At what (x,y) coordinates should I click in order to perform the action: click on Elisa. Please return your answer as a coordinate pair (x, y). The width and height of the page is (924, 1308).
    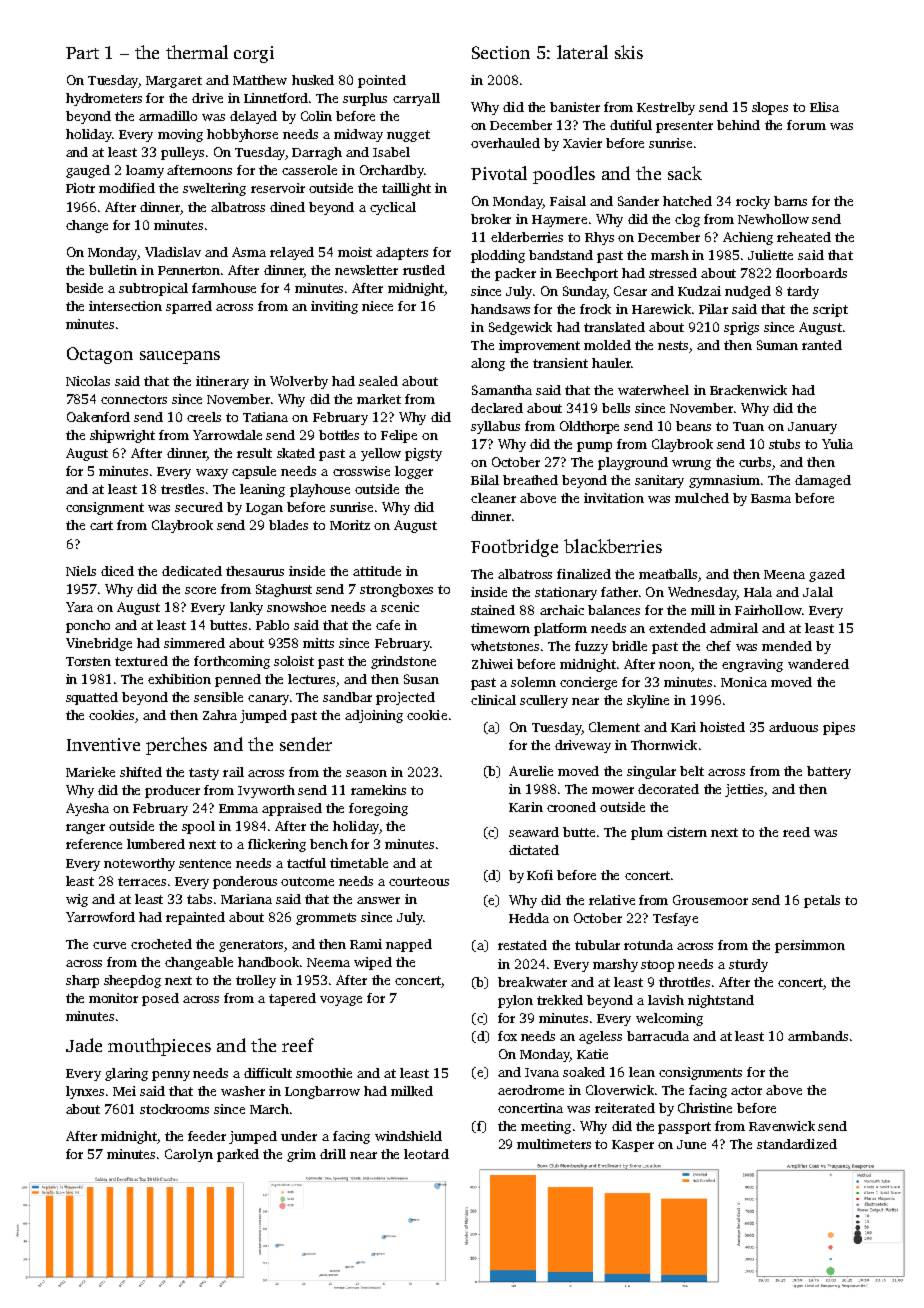
    Looking at the image, I should click on (824, 107).
